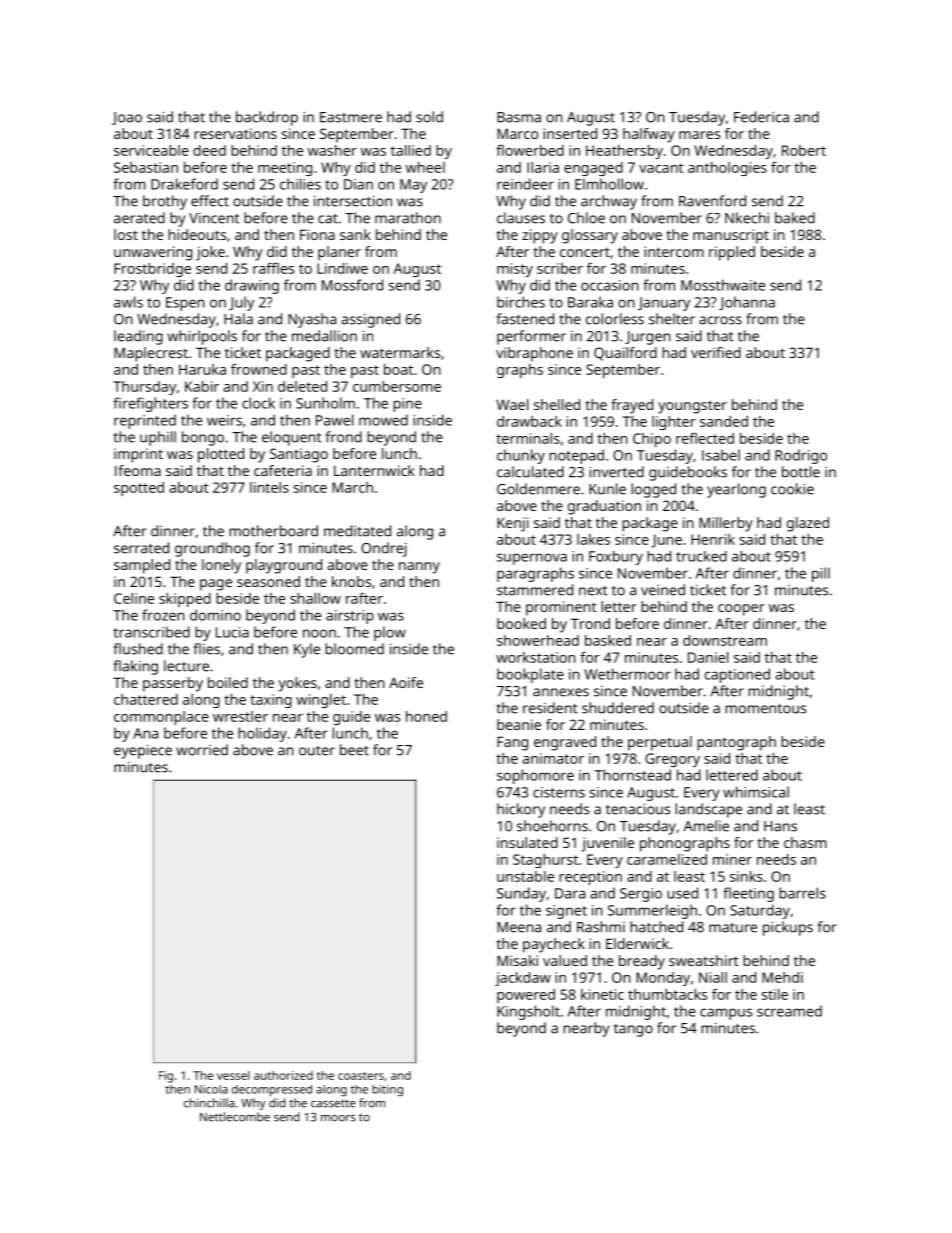  I want to click on Federica, so click(761, 117).
